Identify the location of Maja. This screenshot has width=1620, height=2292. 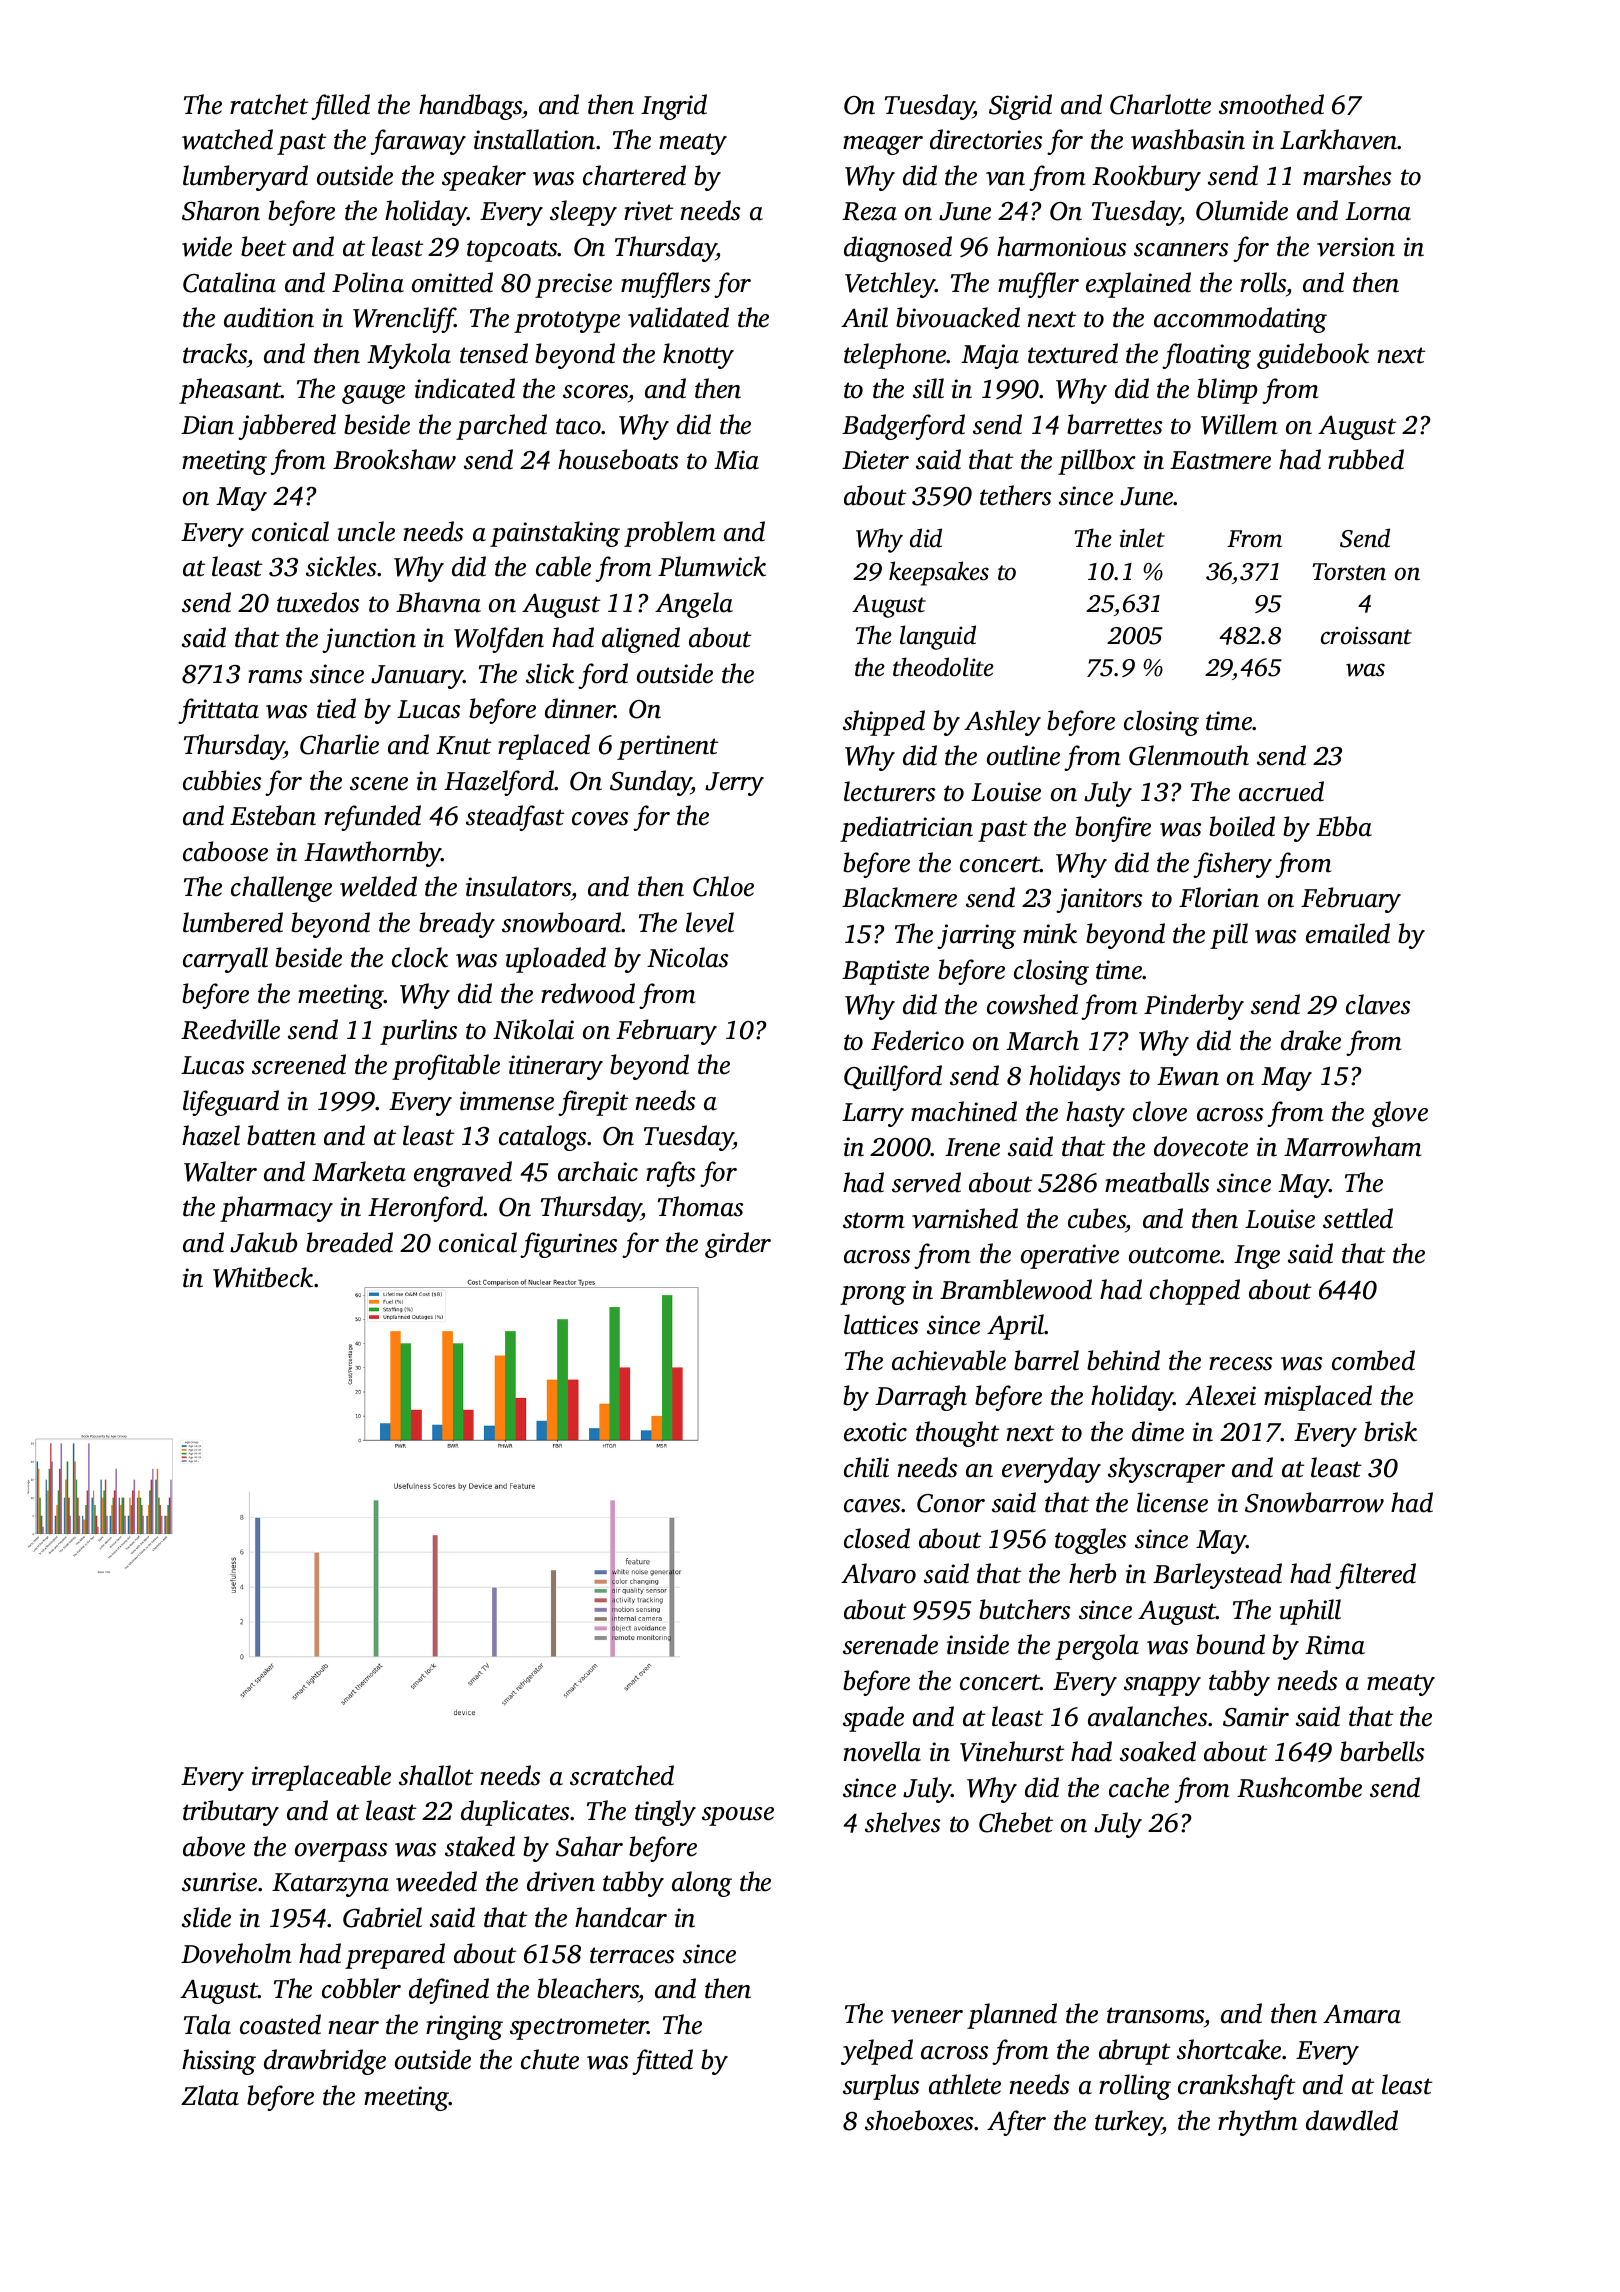
(990, 356).
